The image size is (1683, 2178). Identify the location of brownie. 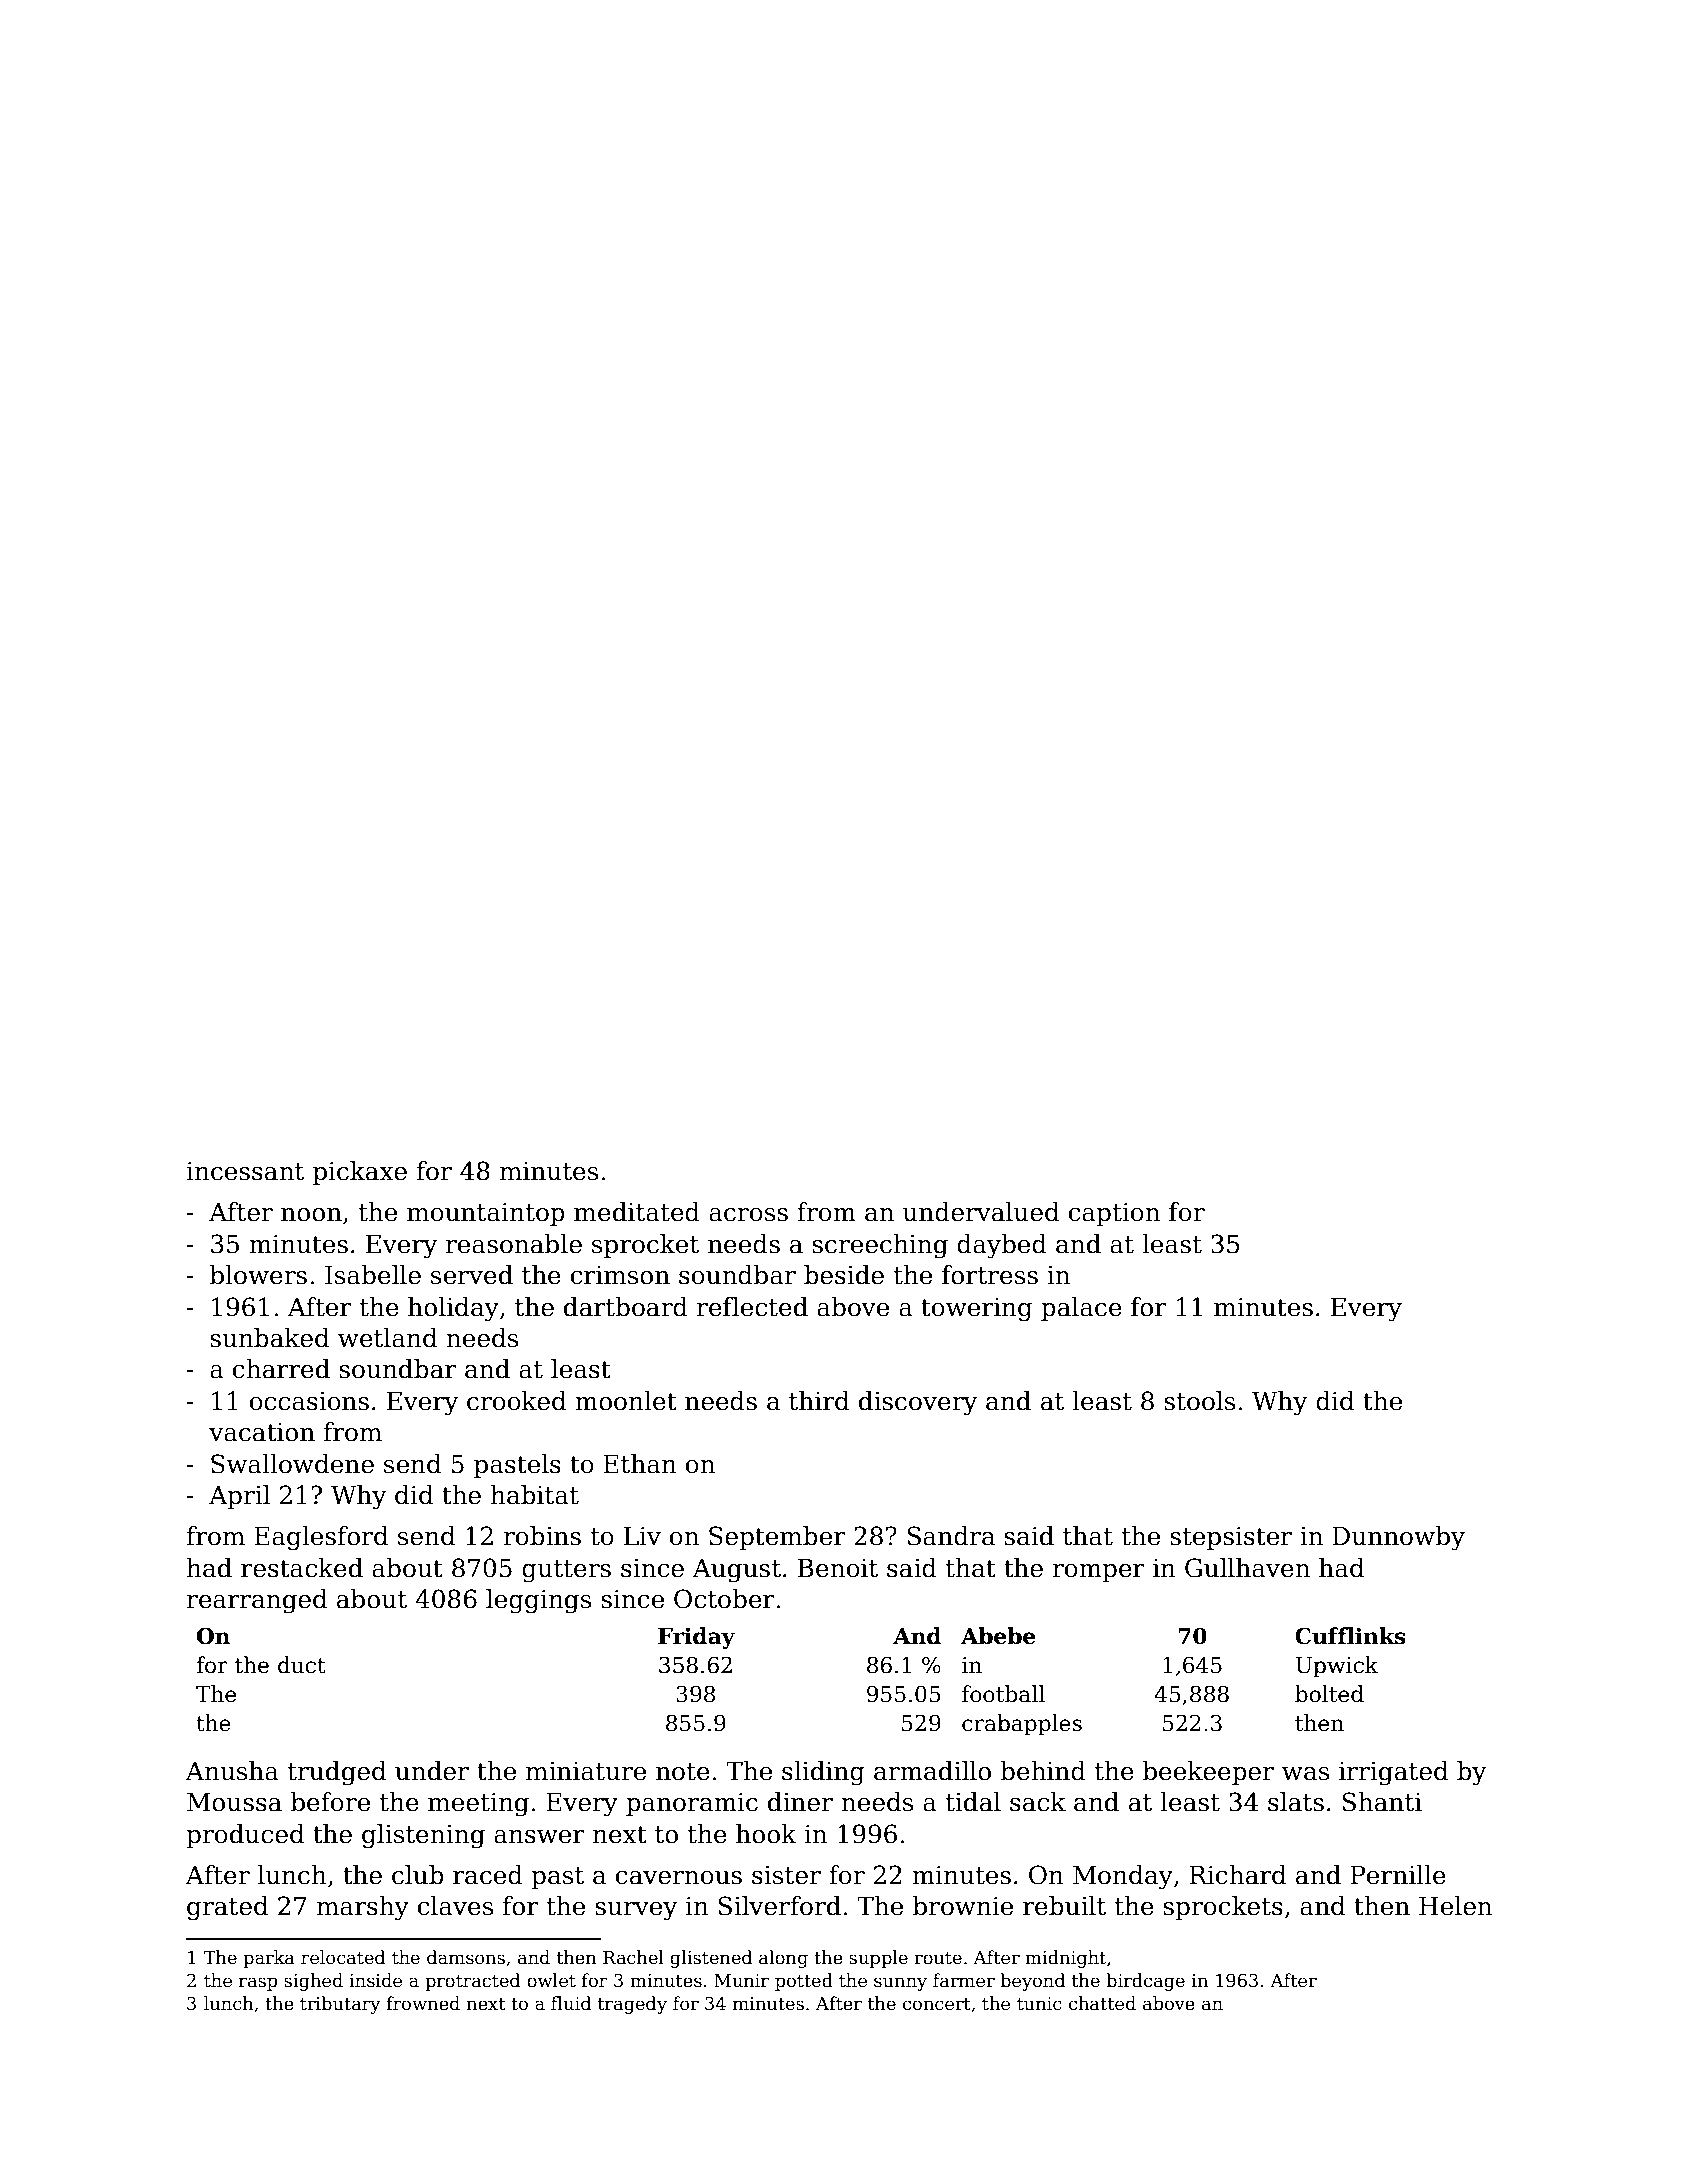
(963, 1906).
